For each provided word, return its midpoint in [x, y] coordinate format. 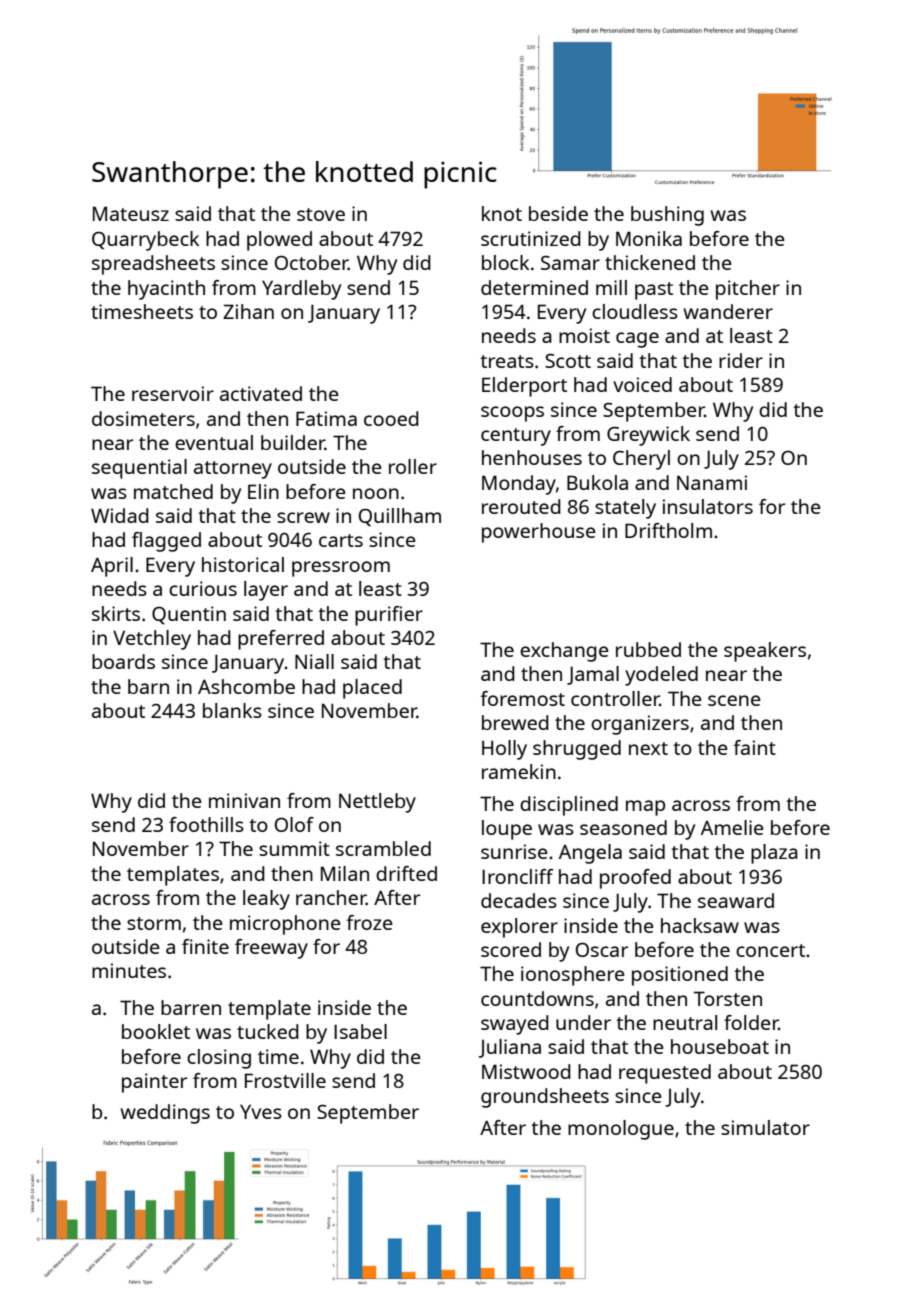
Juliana [509, 1048]
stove [321, 214]
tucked [268, 1031]
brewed [515, 722]
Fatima [326, 418]
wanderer [728, 311]
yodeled [661, 676]
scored [511, 949]
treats [507, 361]
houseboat [720, 1046]
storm [154, 923]
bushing [667, 216]
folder [751, 1022]
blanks [232, 710]
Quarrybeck [145, 241]
